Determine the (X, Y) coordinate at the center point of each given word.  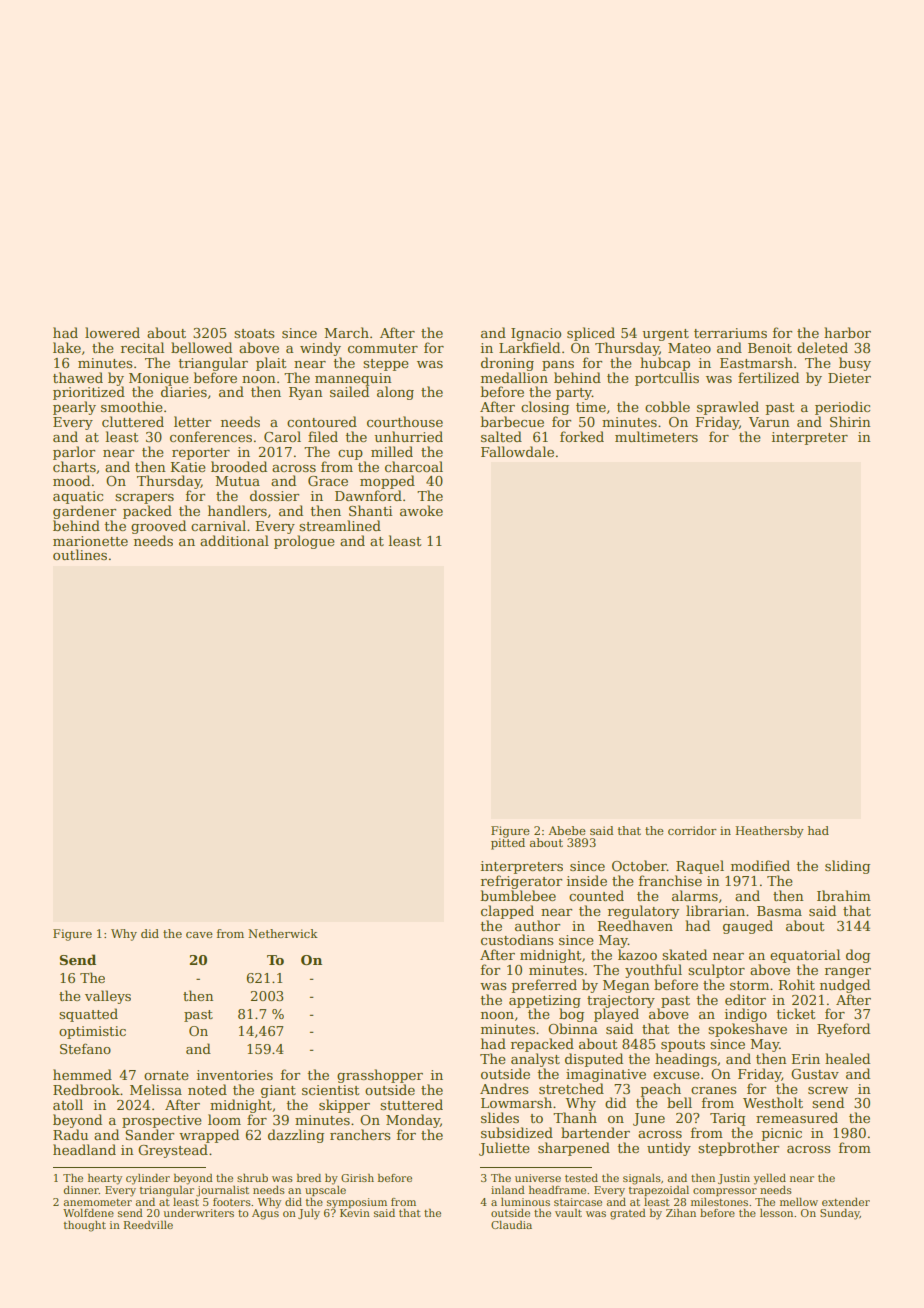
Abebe (567, 830)
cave (199, 935)
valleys (108, 997)
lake (67, 347)
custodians (517, 939)
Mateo (689, 348)
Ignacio (536, 334)
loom (224, 1119)
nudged (845, 986)
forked (582, 436)
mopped (387, 482)
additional (234, 540)
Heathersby (769, 832)
